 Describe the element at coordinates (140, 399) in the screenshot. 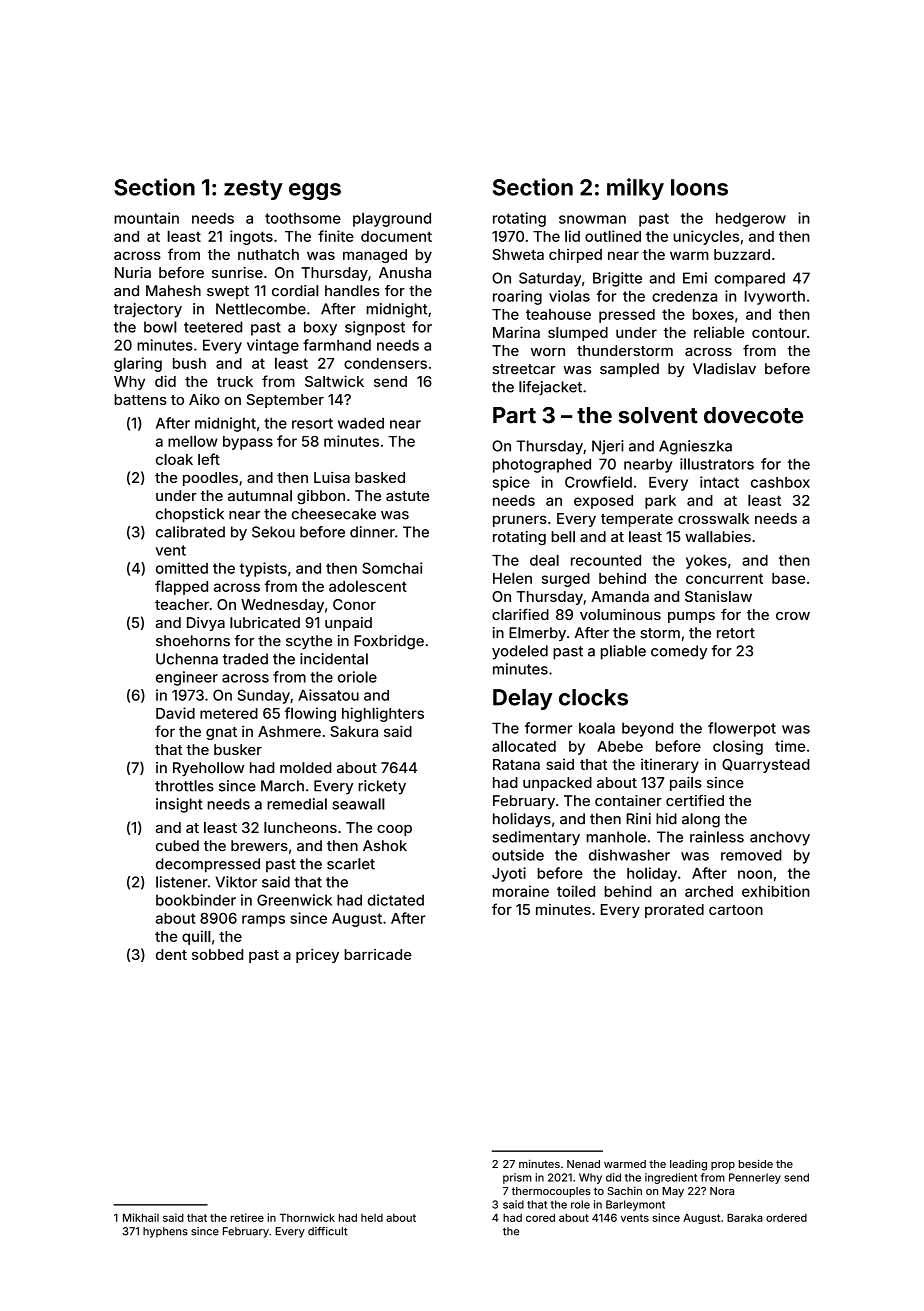

I see `battens` at that location.
